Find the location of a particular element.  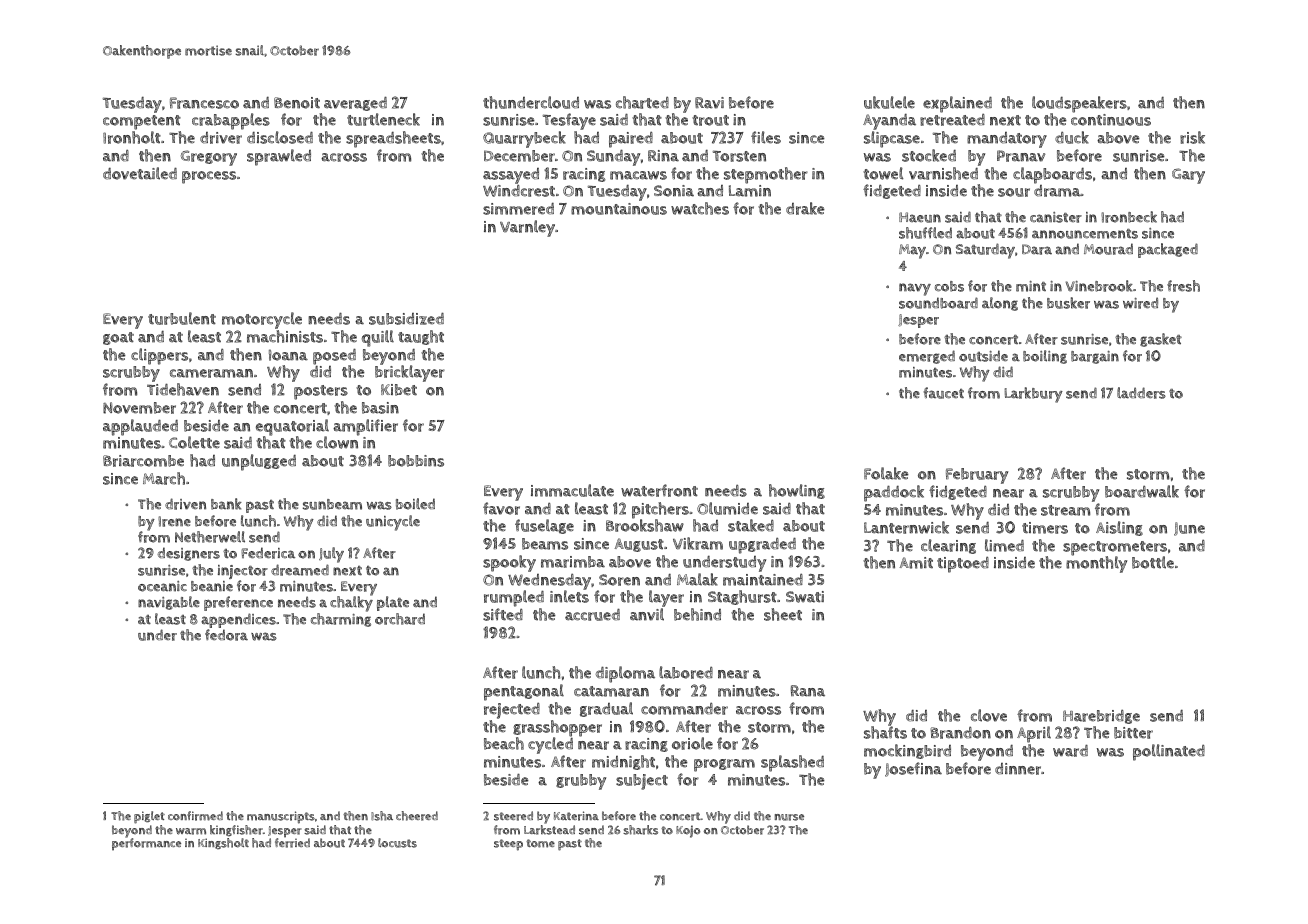

mandatory is located at coordinates (1007, 140).
